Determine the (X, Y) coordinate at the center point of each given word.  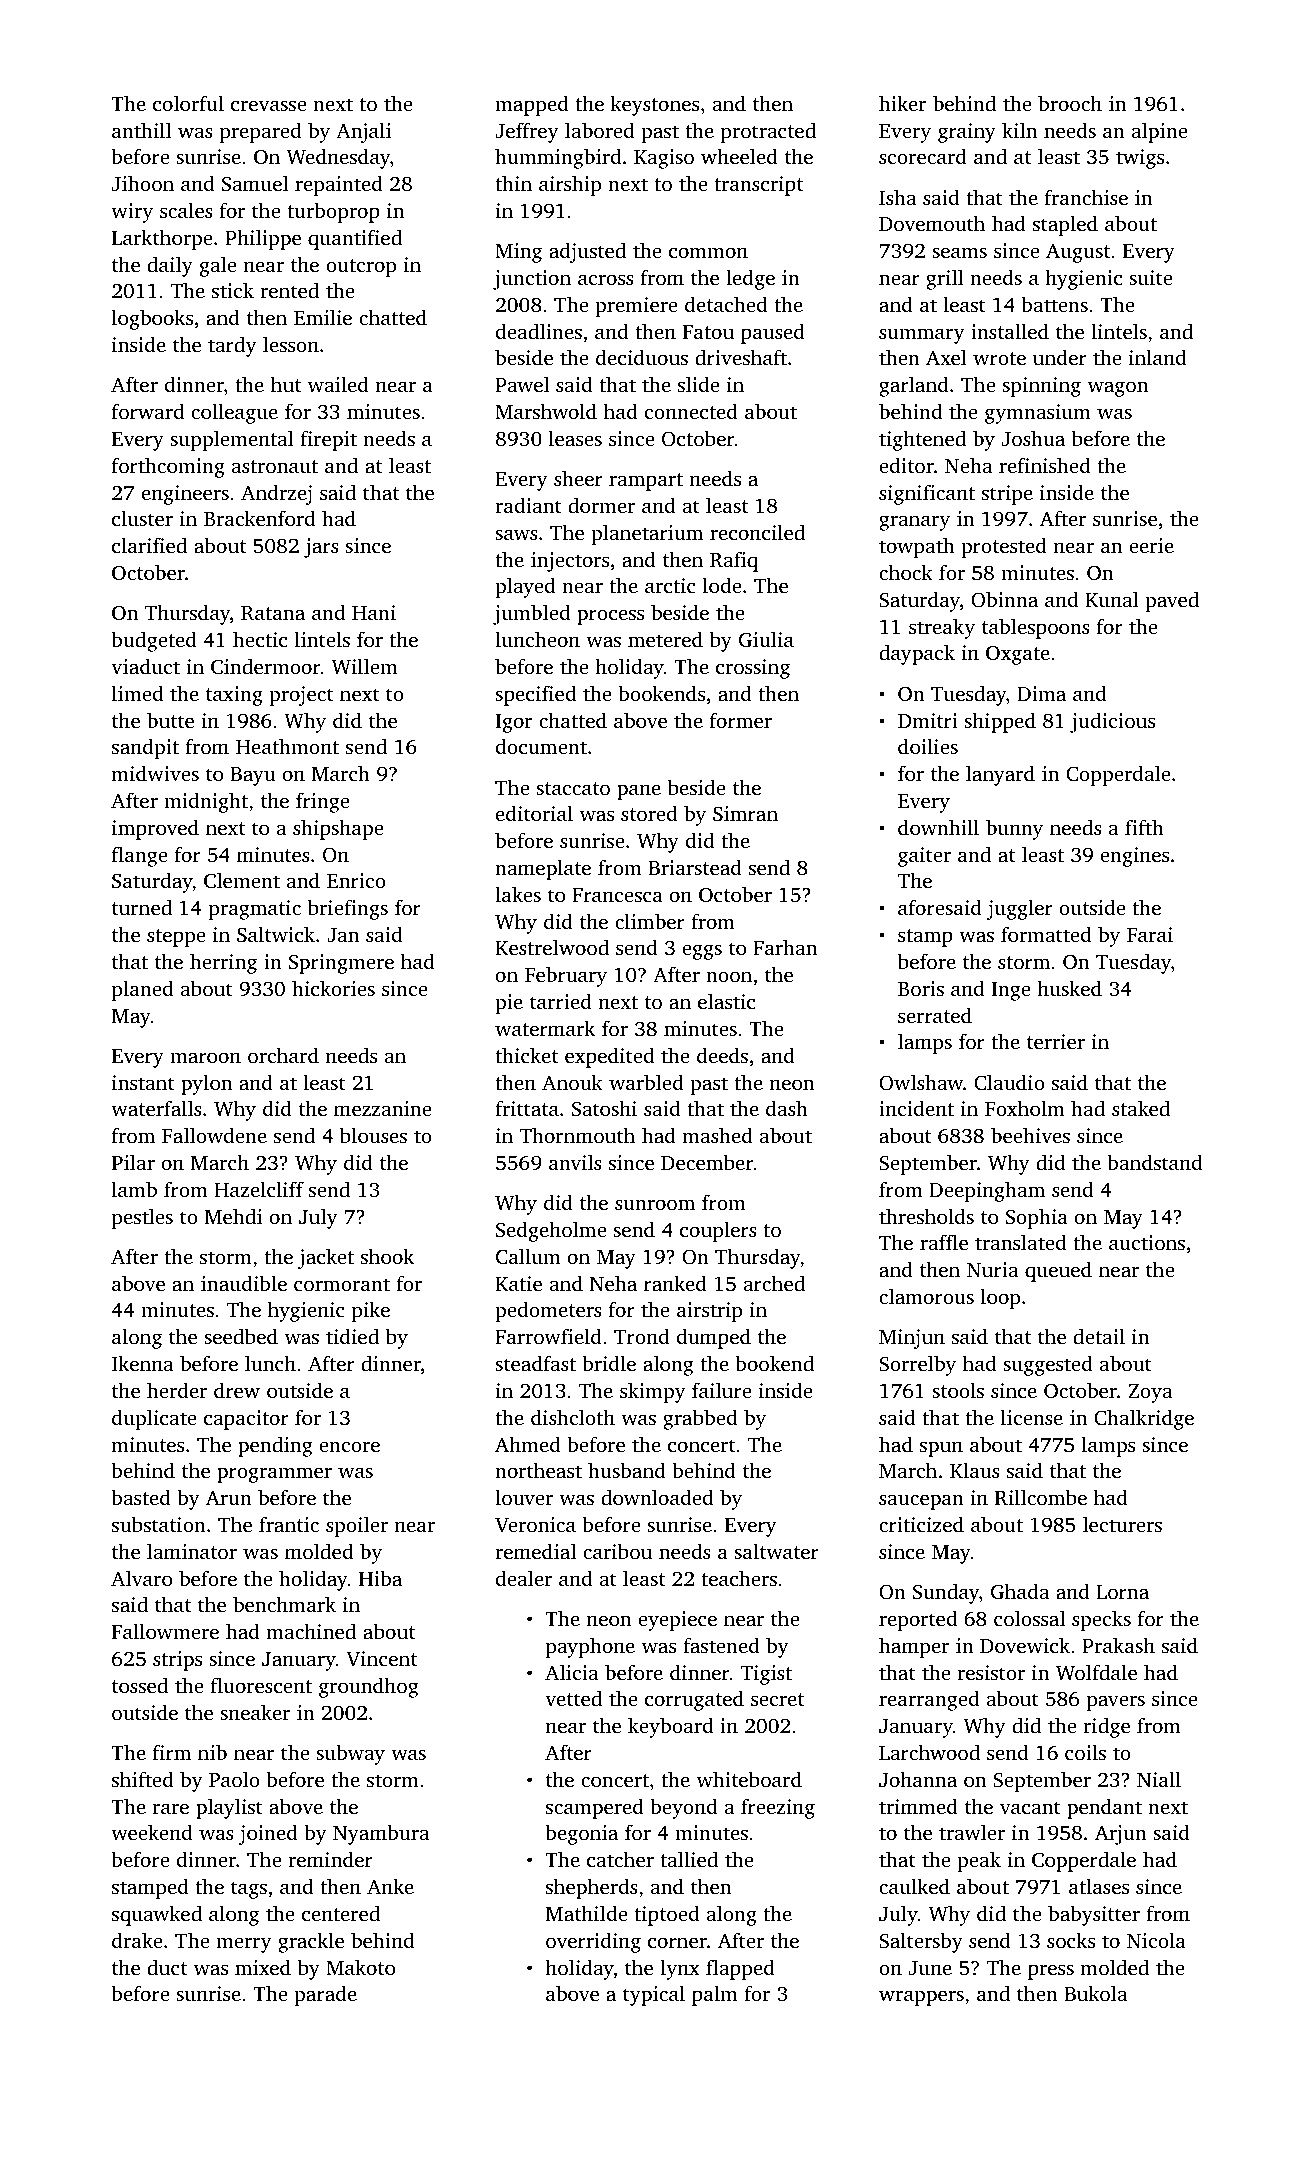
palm (715, 1995)
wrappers (921, 1998)
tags (249, 1890)
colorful (188, 103)
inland (1157, 357)
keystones (655, 105)
